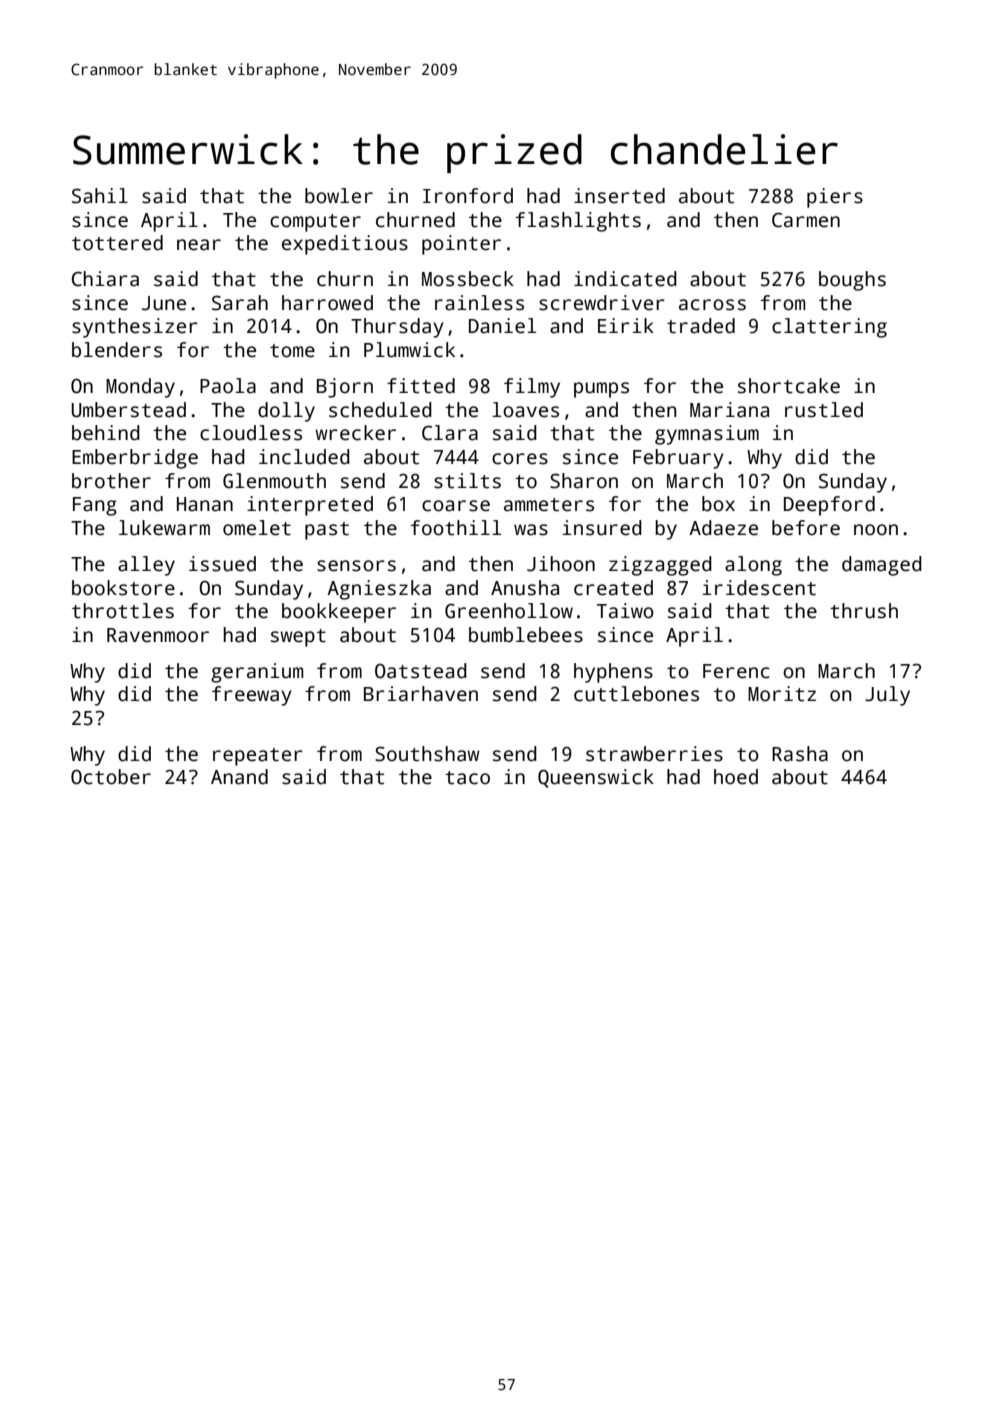  What do you see at coordinates (222, 564) in the screenshot?
I see `issued` at bounding box center [222, 564].
